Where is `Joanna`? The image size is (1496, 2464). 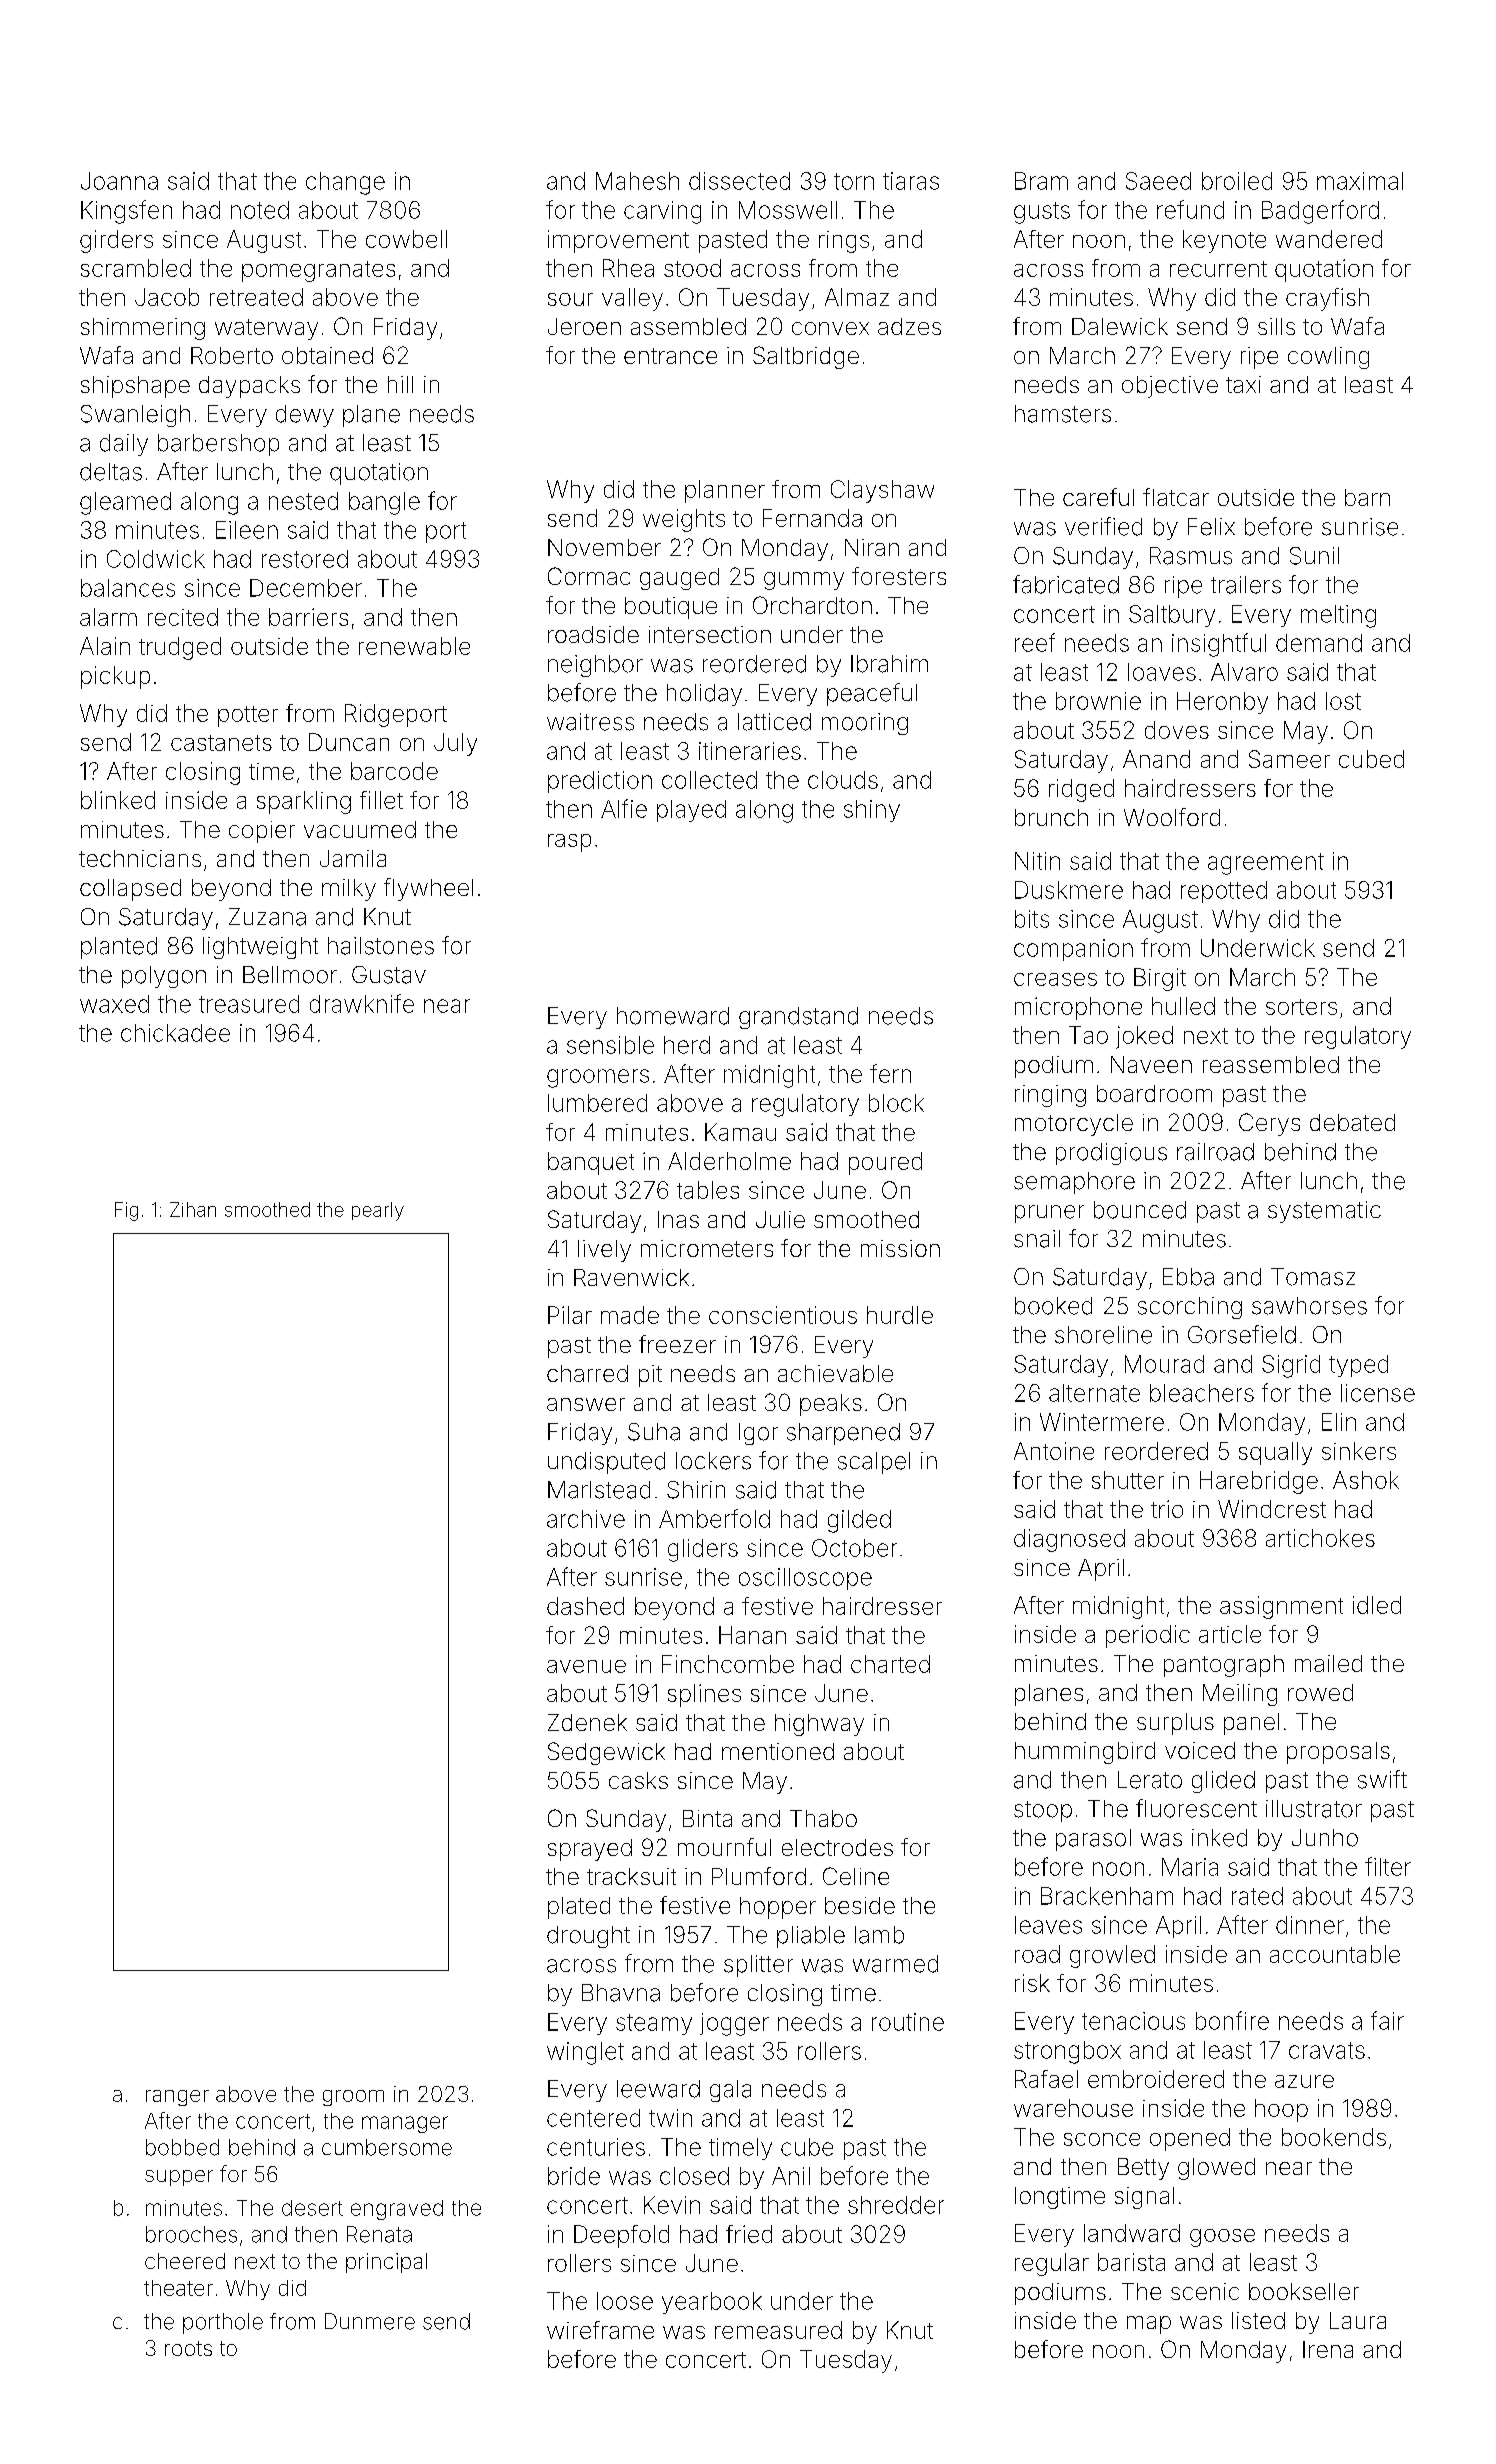
Joanna is located at coordinates (119, 181).
